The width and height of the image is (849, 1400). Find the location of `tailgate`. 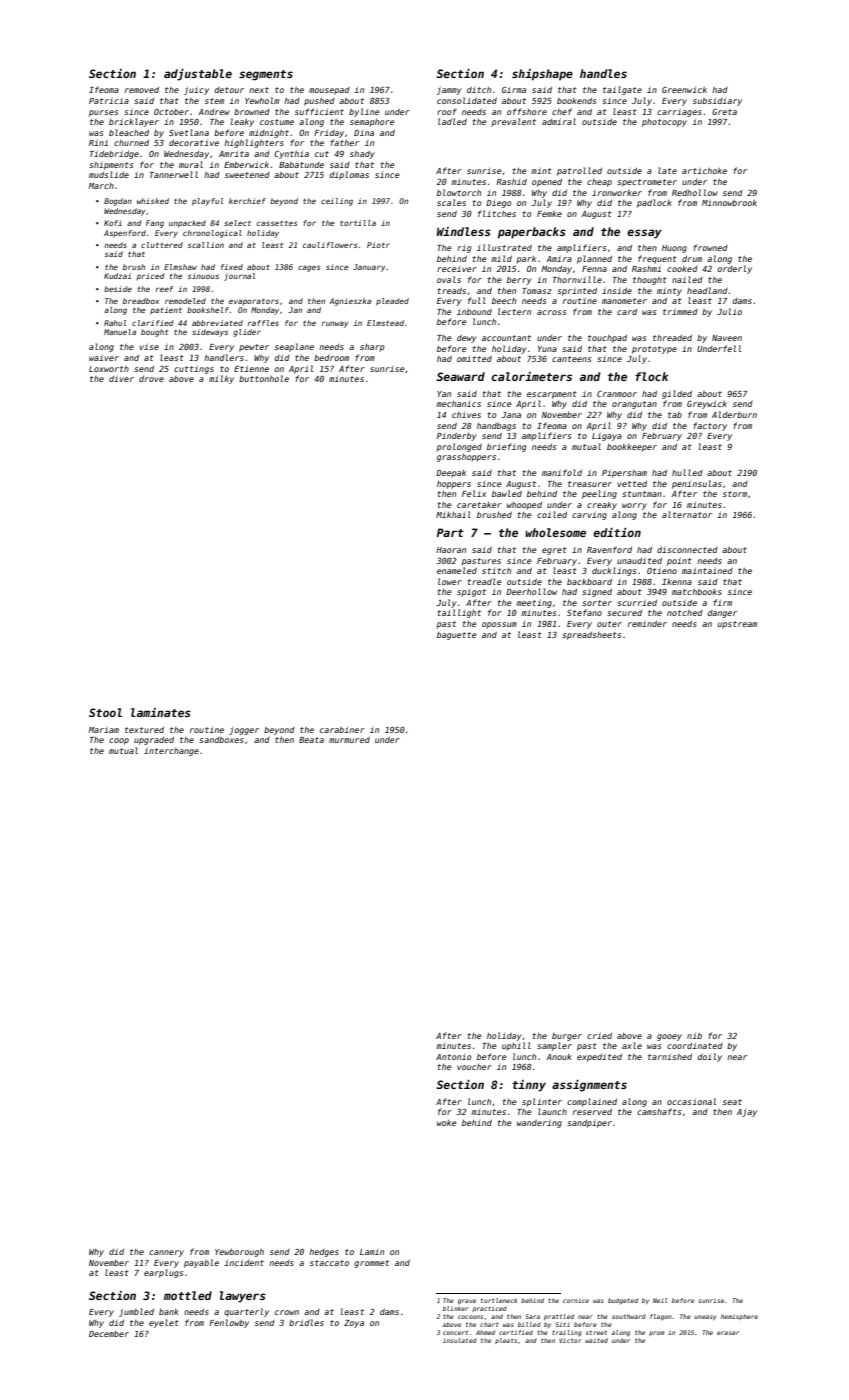

tailgate is located at coordinates (622, 90).
